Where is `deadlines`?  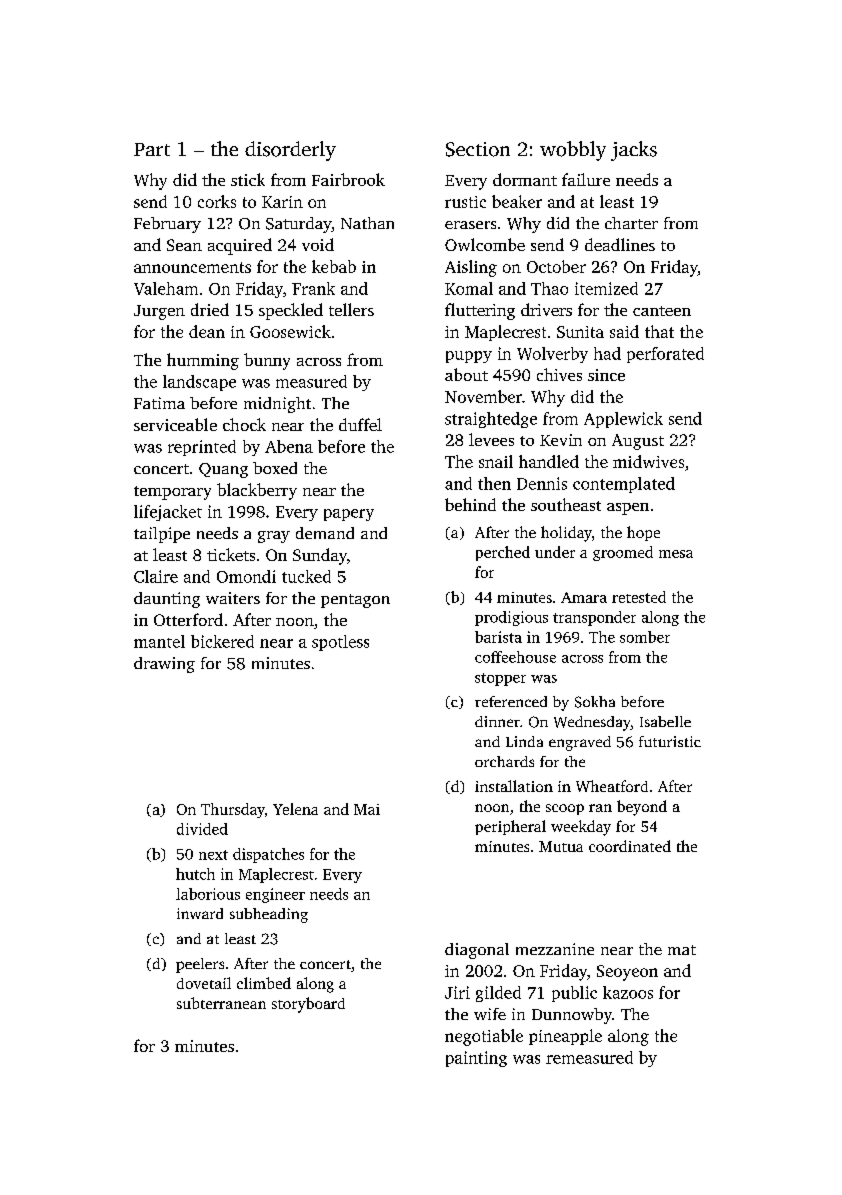
deadlines is located at coordinates (620, 244).
